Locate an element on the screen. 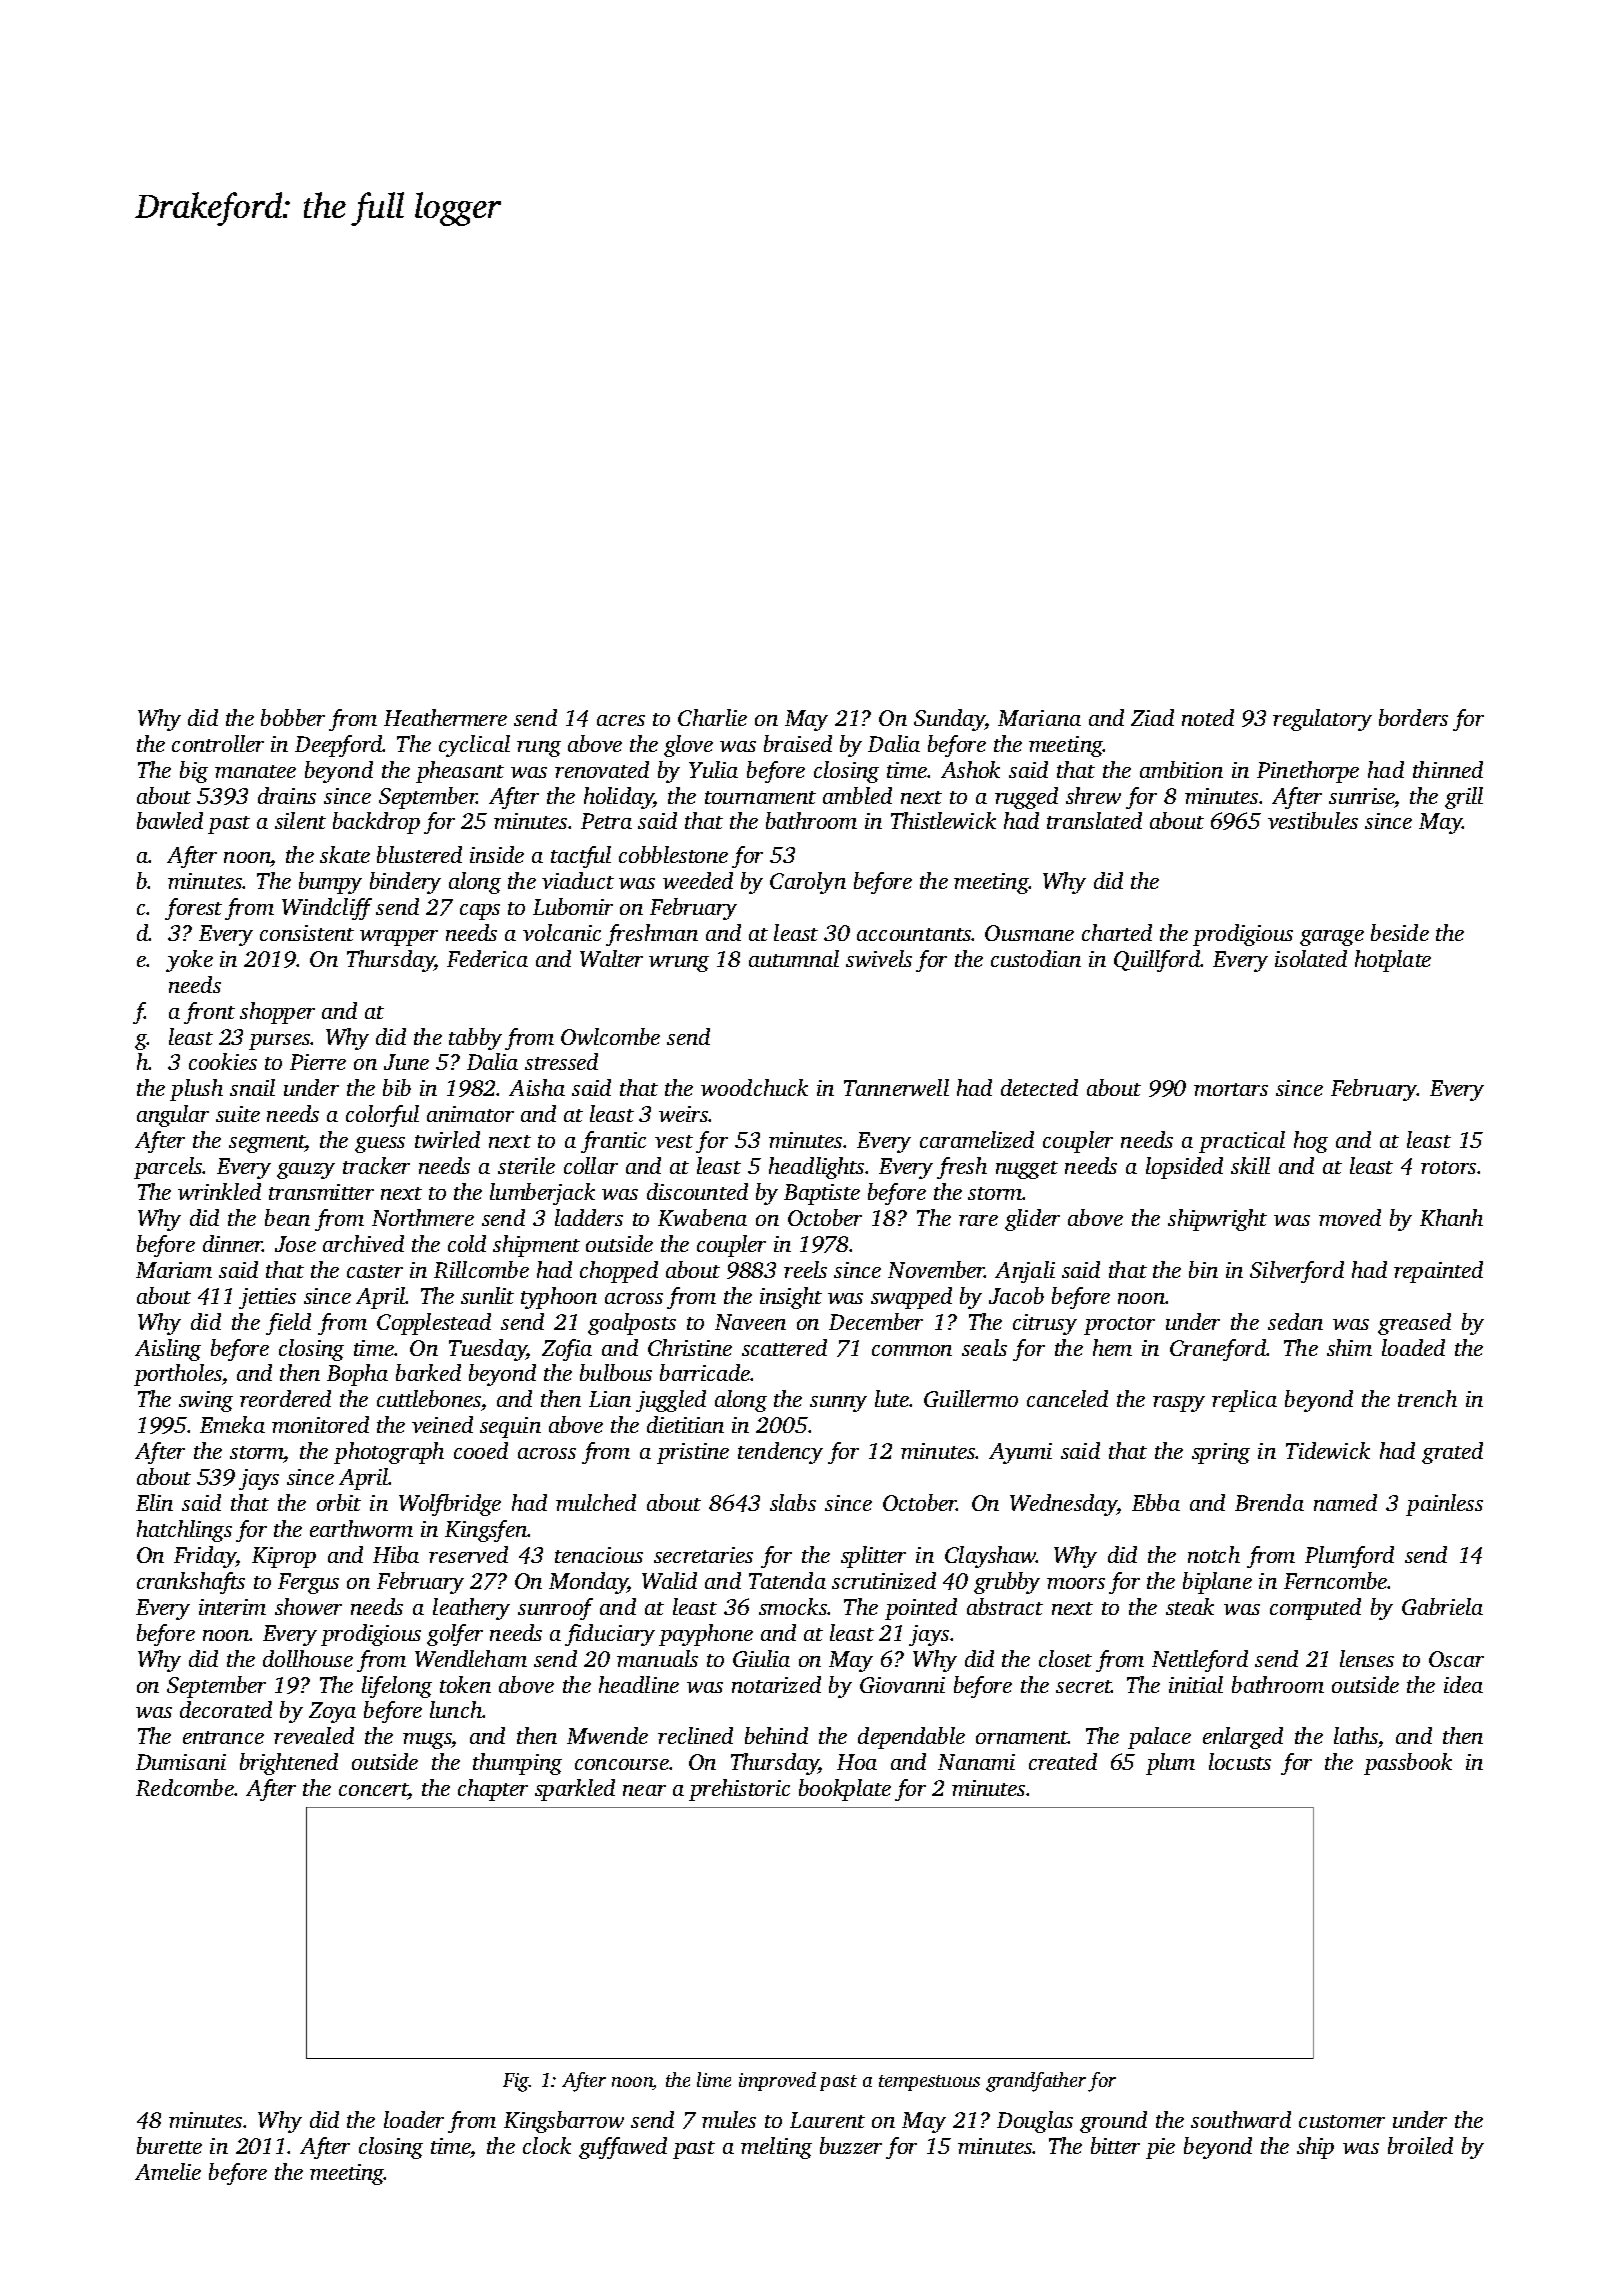  Gabriela is located at coordinates (1442, 1606).
